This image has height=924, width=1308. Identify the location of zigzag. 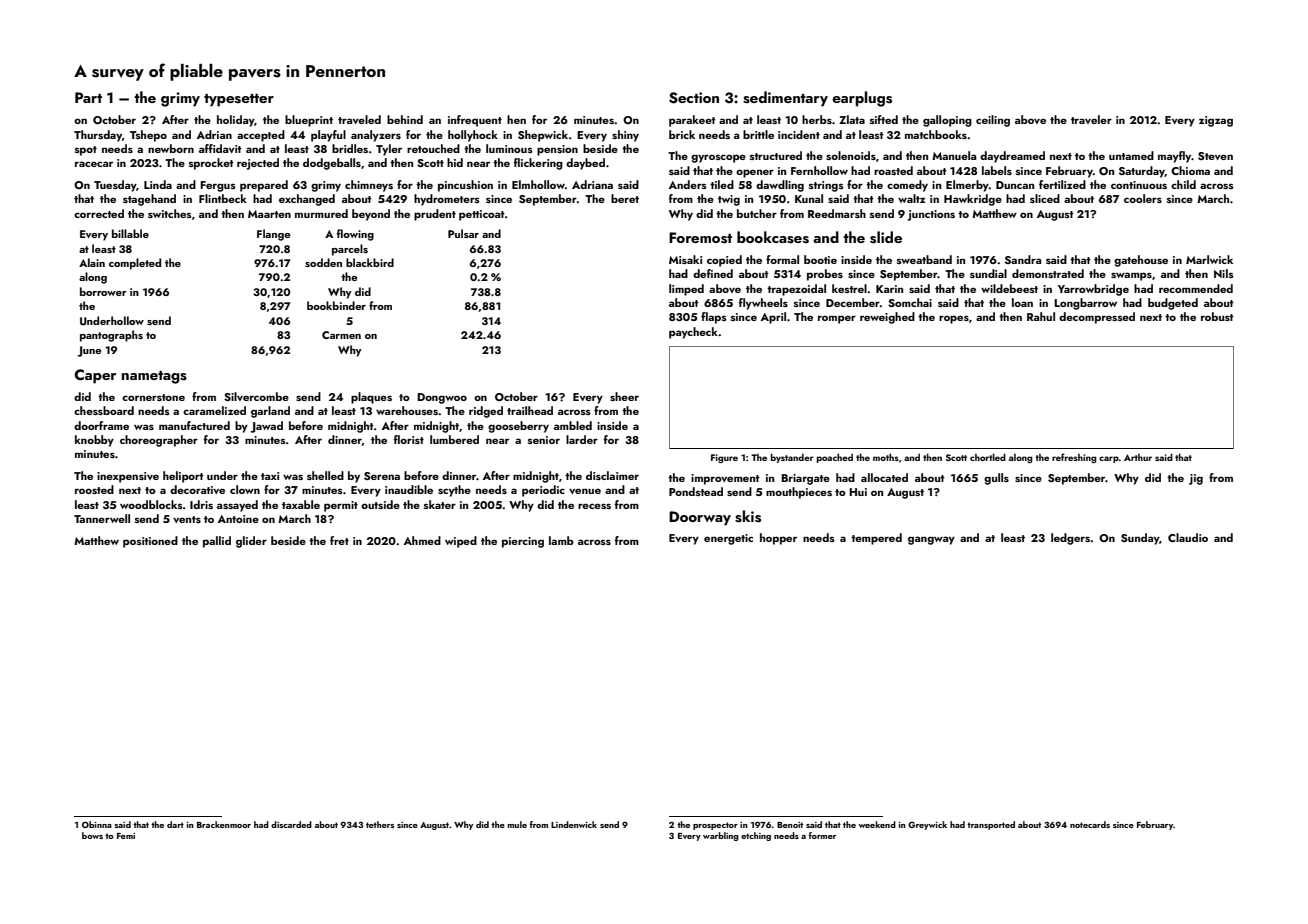
(1216, 121).
